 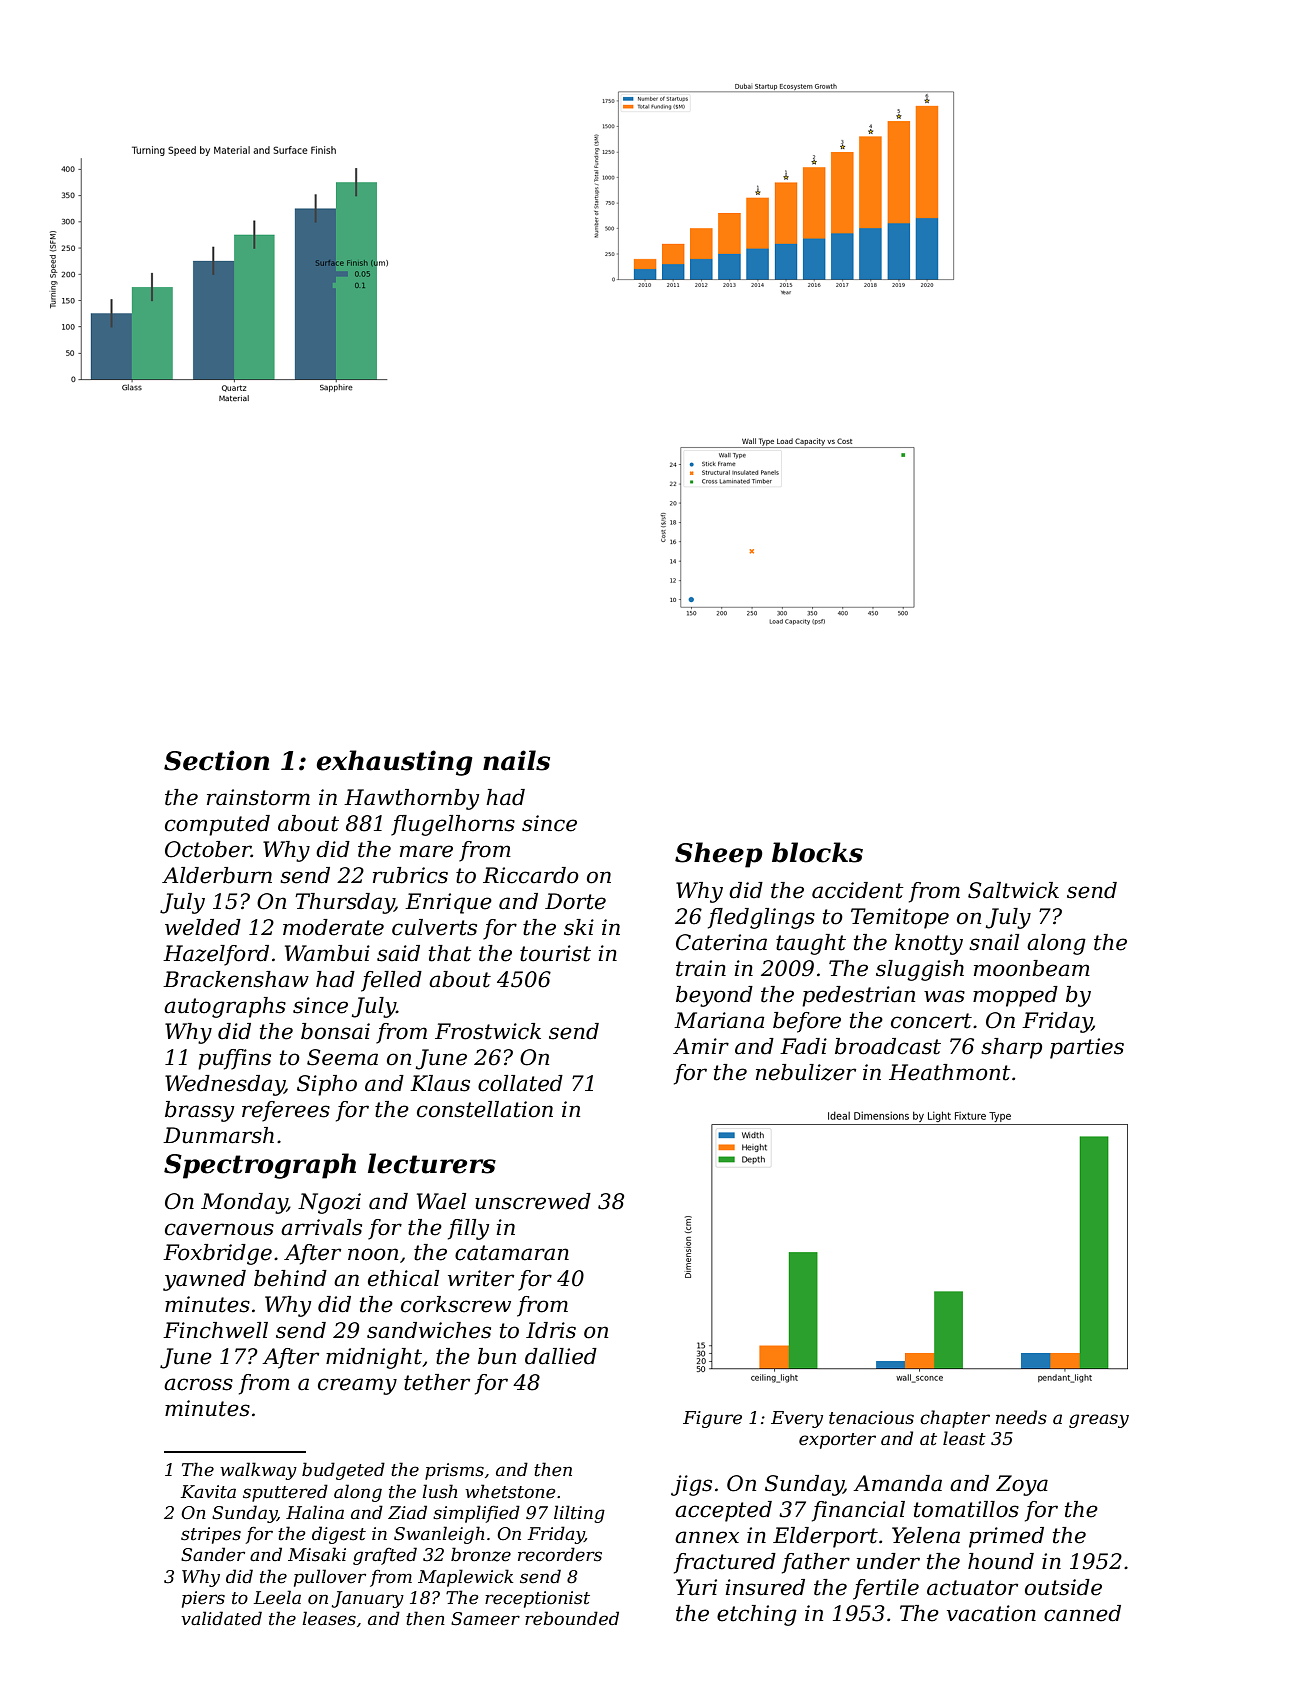 What do you see at coordinates (219, 1229) in the screenshot?
I see `cavernous` at bounding box center [219, 1229].
